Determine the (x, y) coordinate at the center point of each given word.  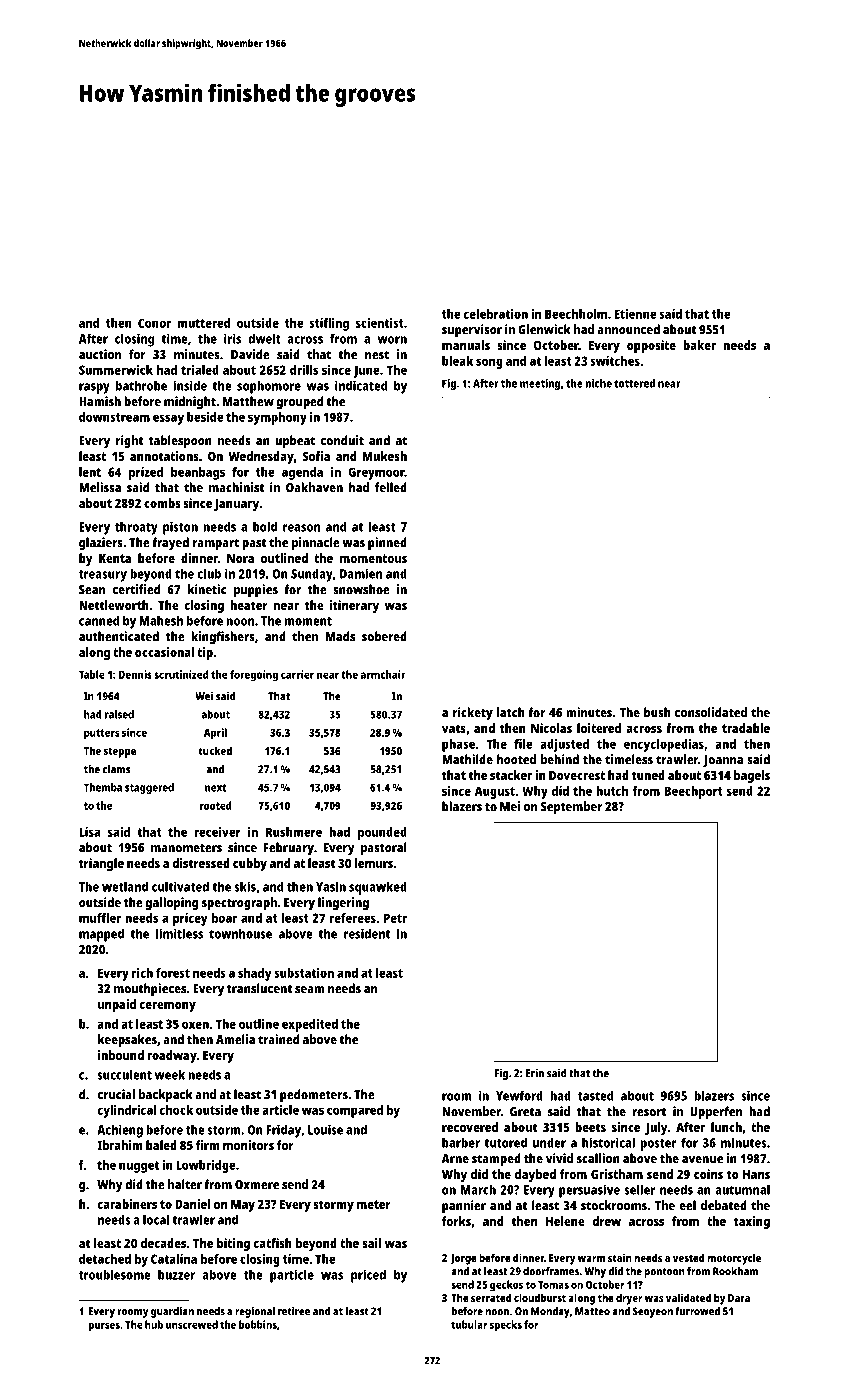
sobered (384, 636)
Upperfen (716, 1113)
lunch (726, 1127)
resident (367, 933)
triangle (101, 864)
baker (699, 345)
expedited (310, 1025)
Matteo (592, 1311)
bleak (457, 361)
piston (180, 528)
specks (506, 1326)
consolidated (711, 712)
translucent (259, 988)
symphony (277, 418)
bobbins (258, 1324)
